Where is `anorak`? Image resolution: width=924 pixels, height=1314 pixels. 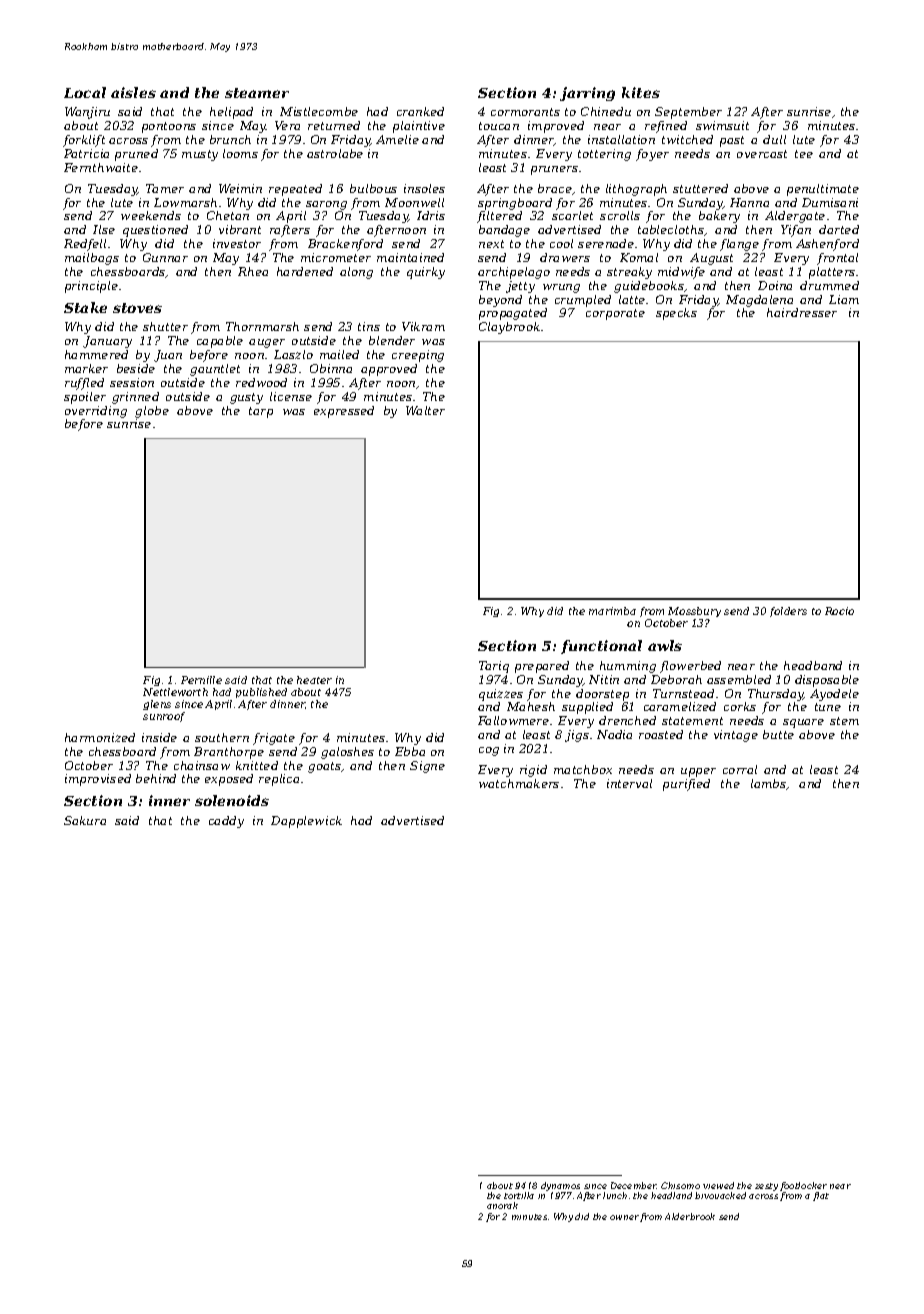
anorak is located at coordinates (502, 1205).
